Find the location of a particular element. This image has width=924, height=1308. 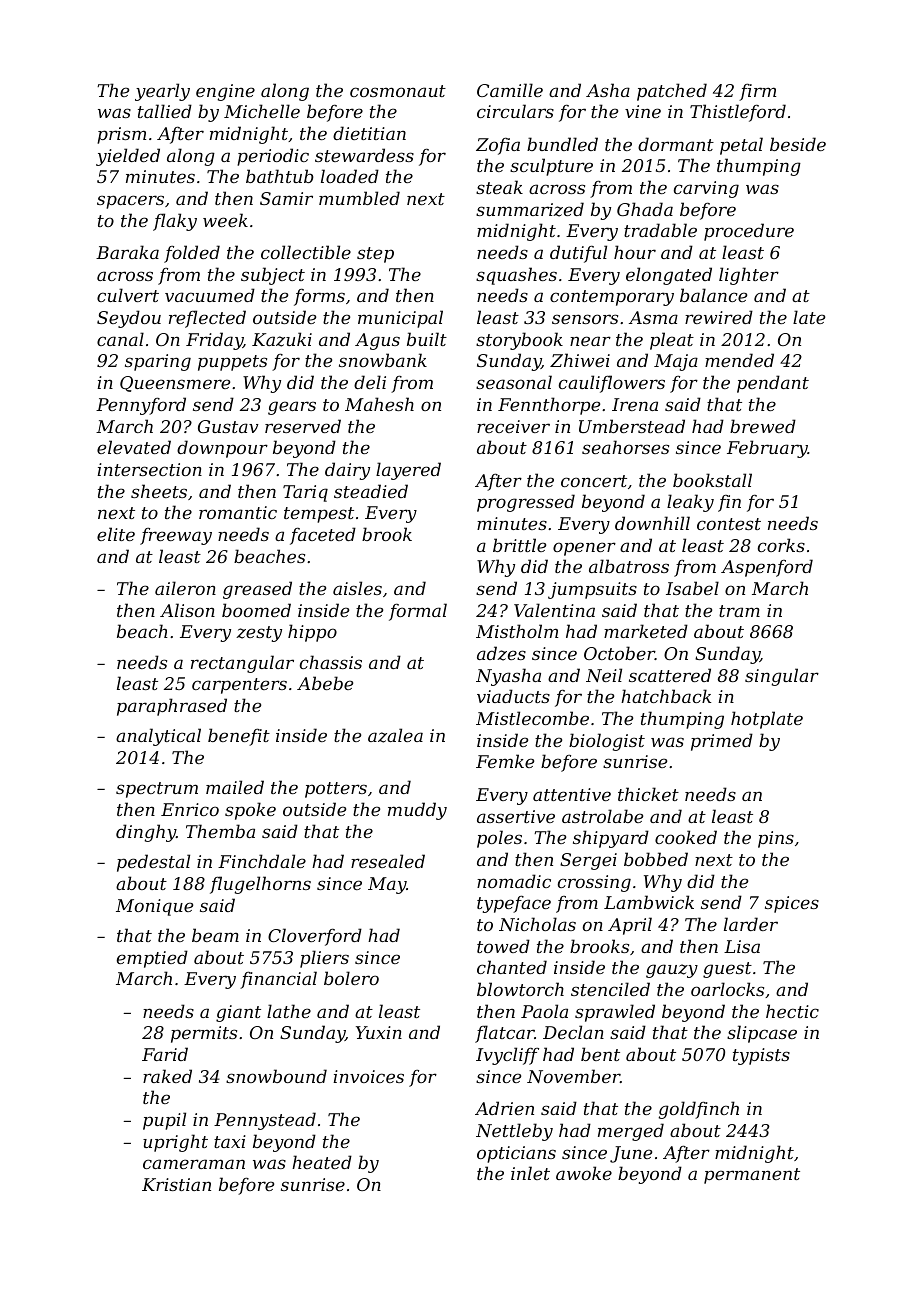

patched is located at coordinates (672, 92).
